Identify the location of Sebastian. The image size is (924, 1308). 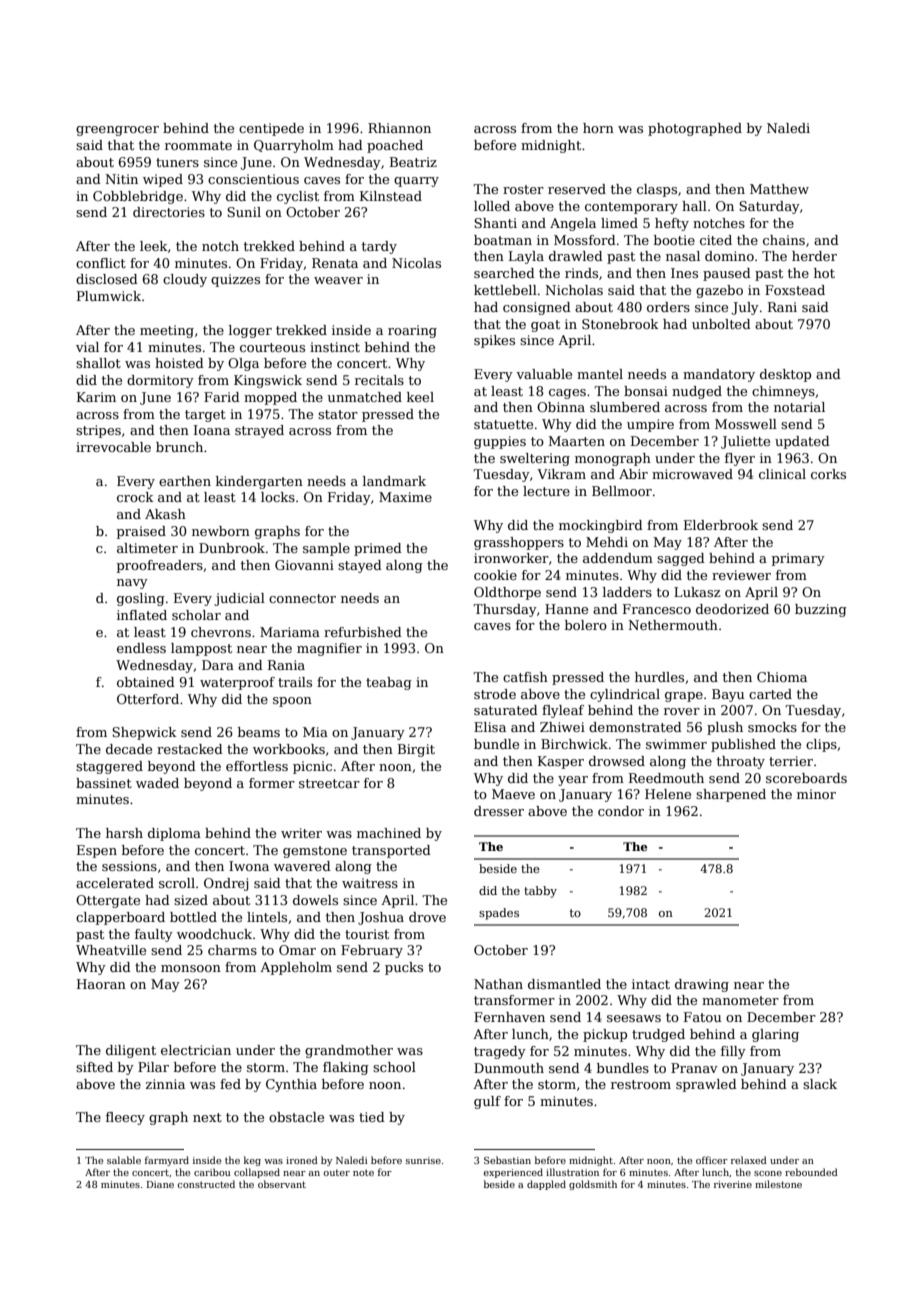
(507, 1160).
